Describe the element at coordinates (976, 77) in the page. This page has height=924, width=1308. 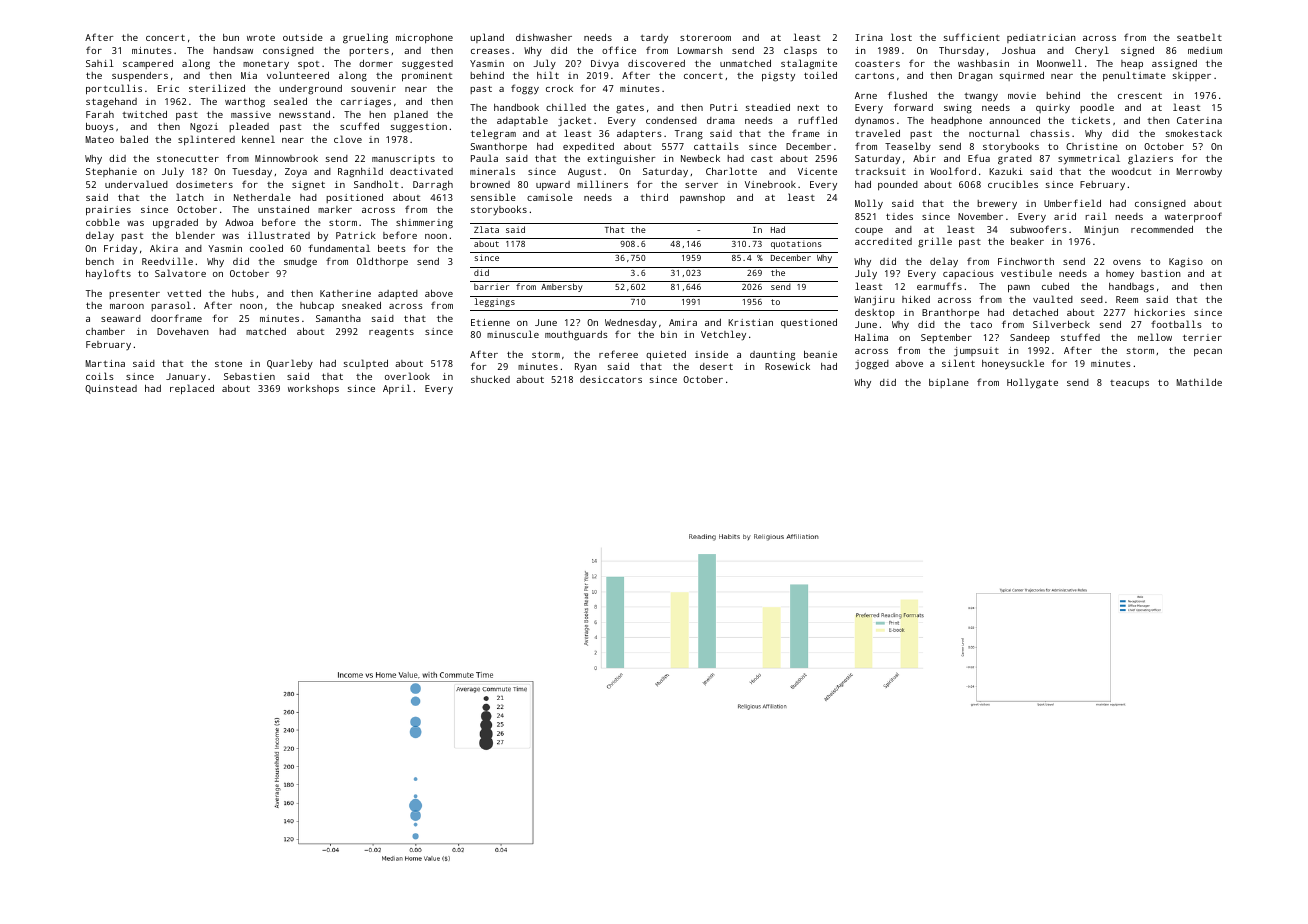
I see `Dragan` at that location.
